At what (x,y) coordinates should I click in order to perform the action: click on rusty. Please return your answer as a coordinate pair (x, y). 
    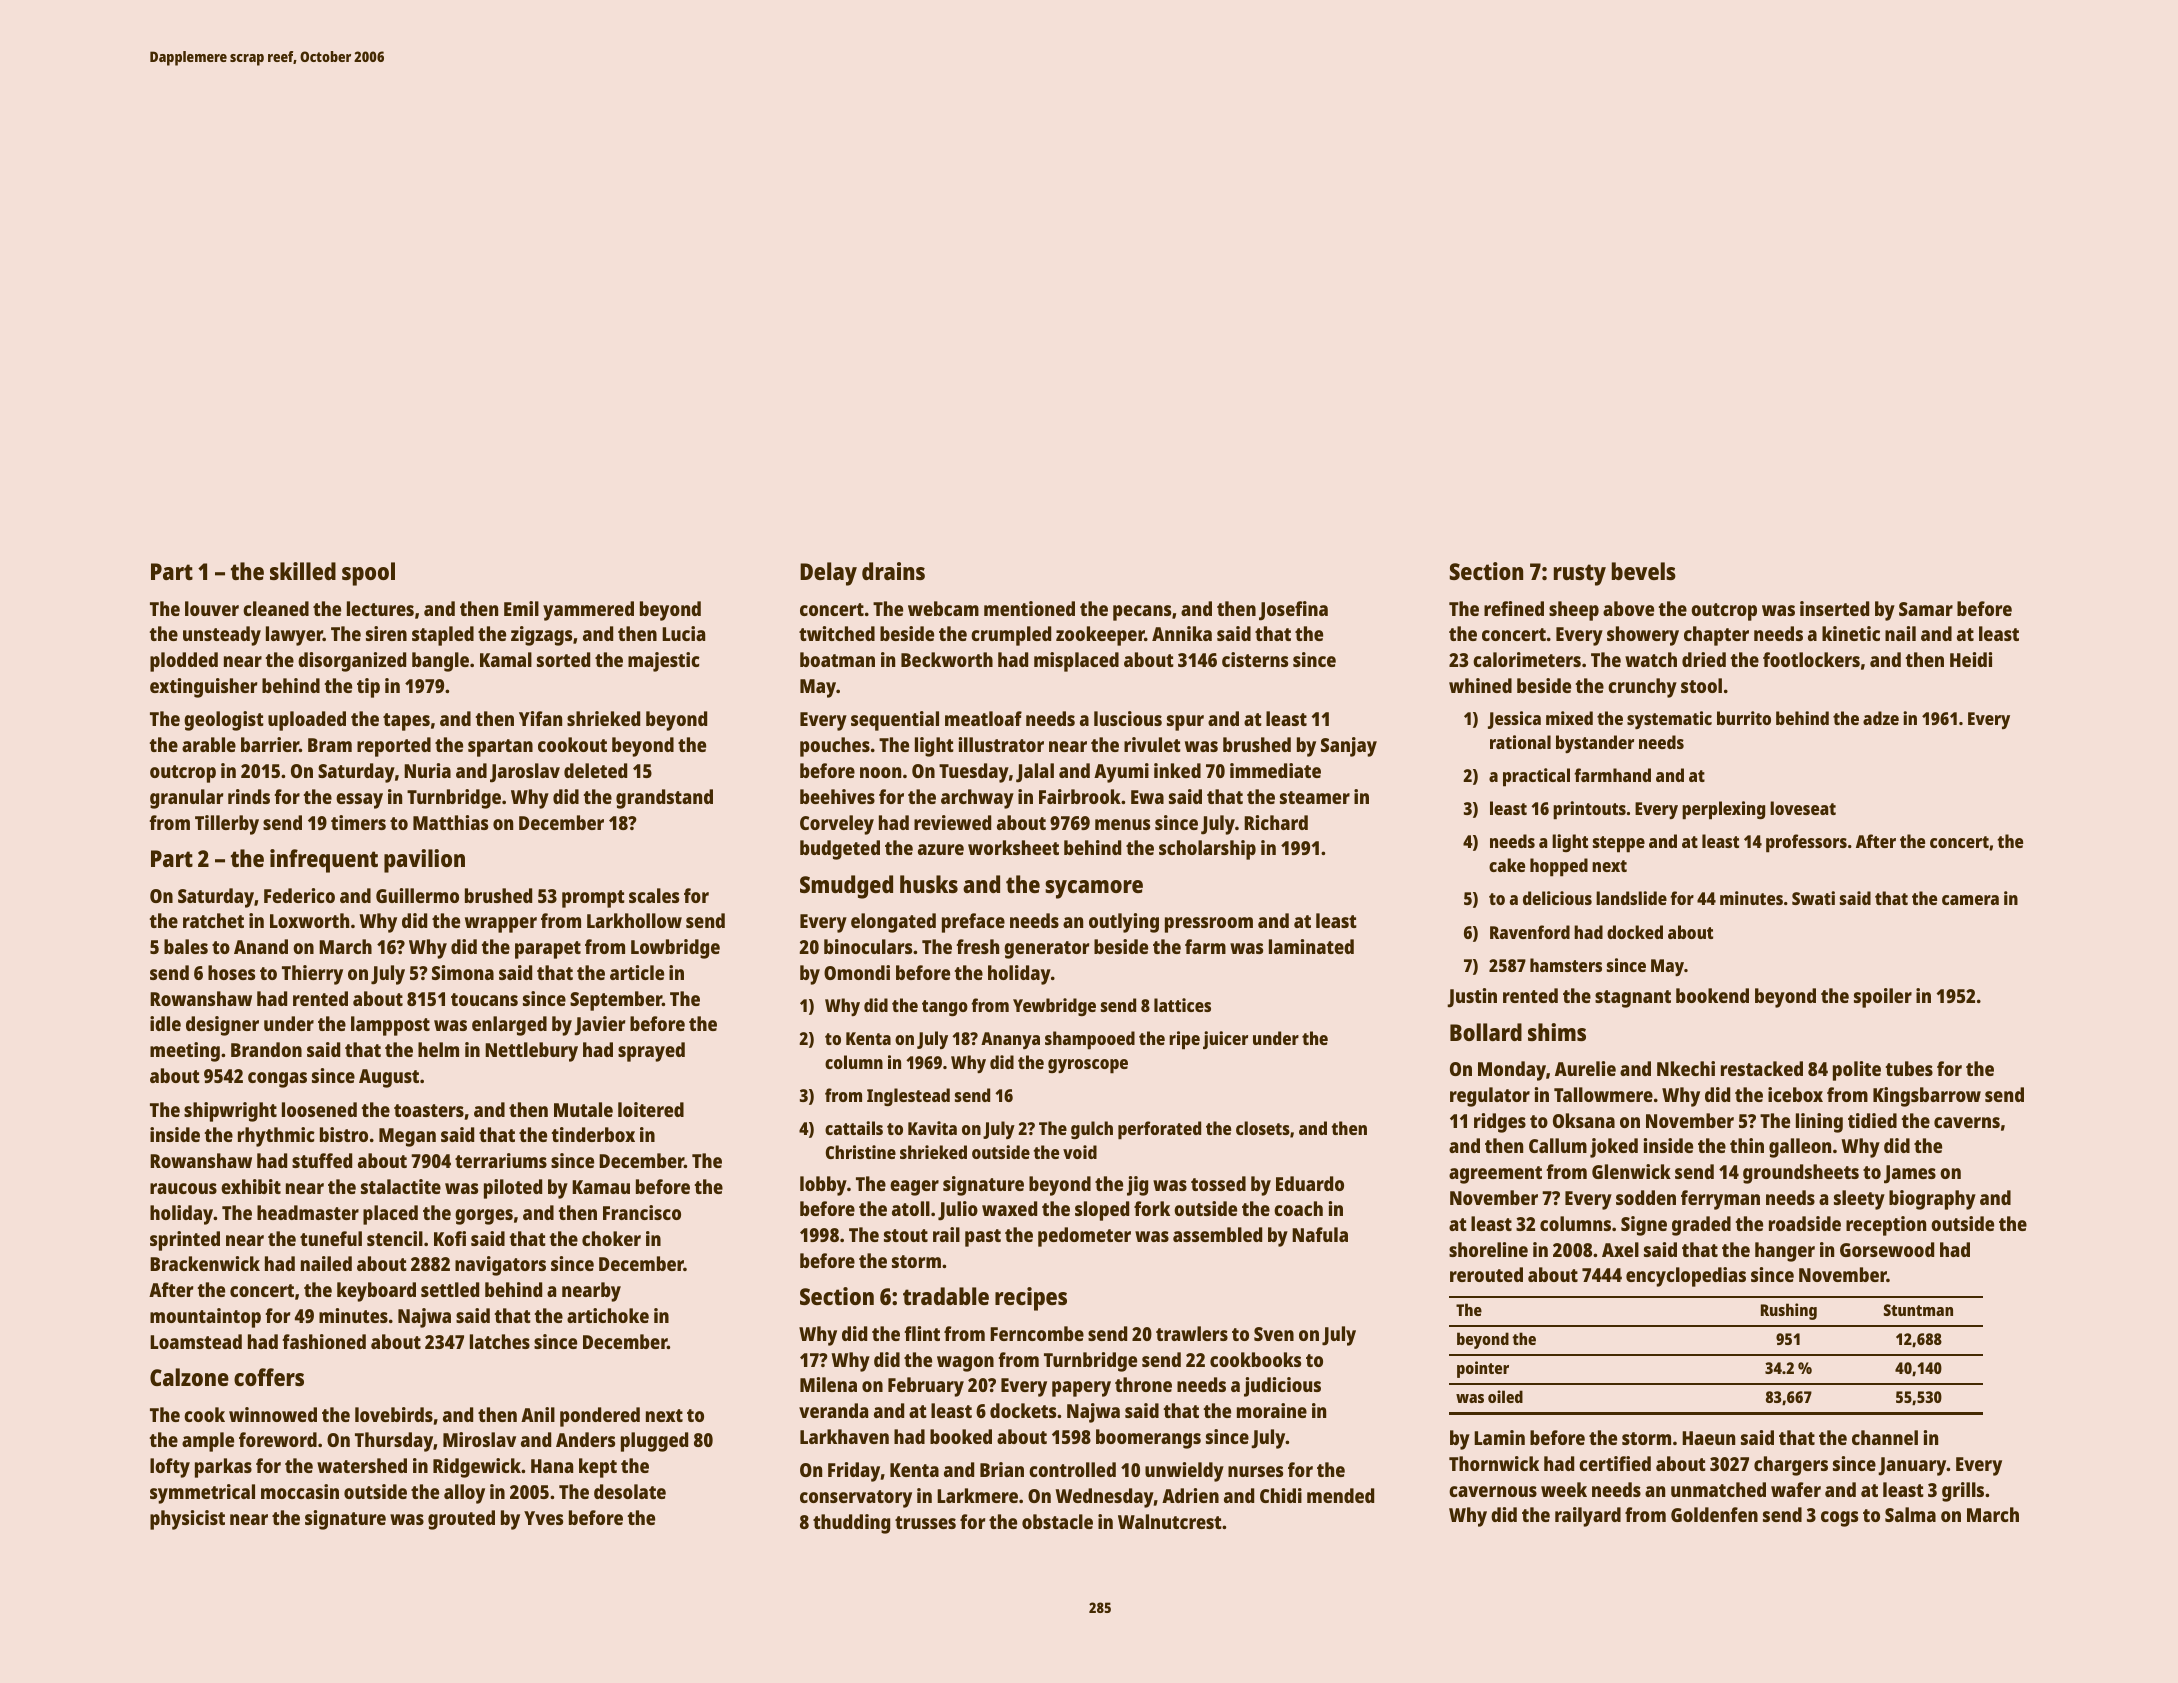
    Looking at the image, I should click on (1580, 575).
